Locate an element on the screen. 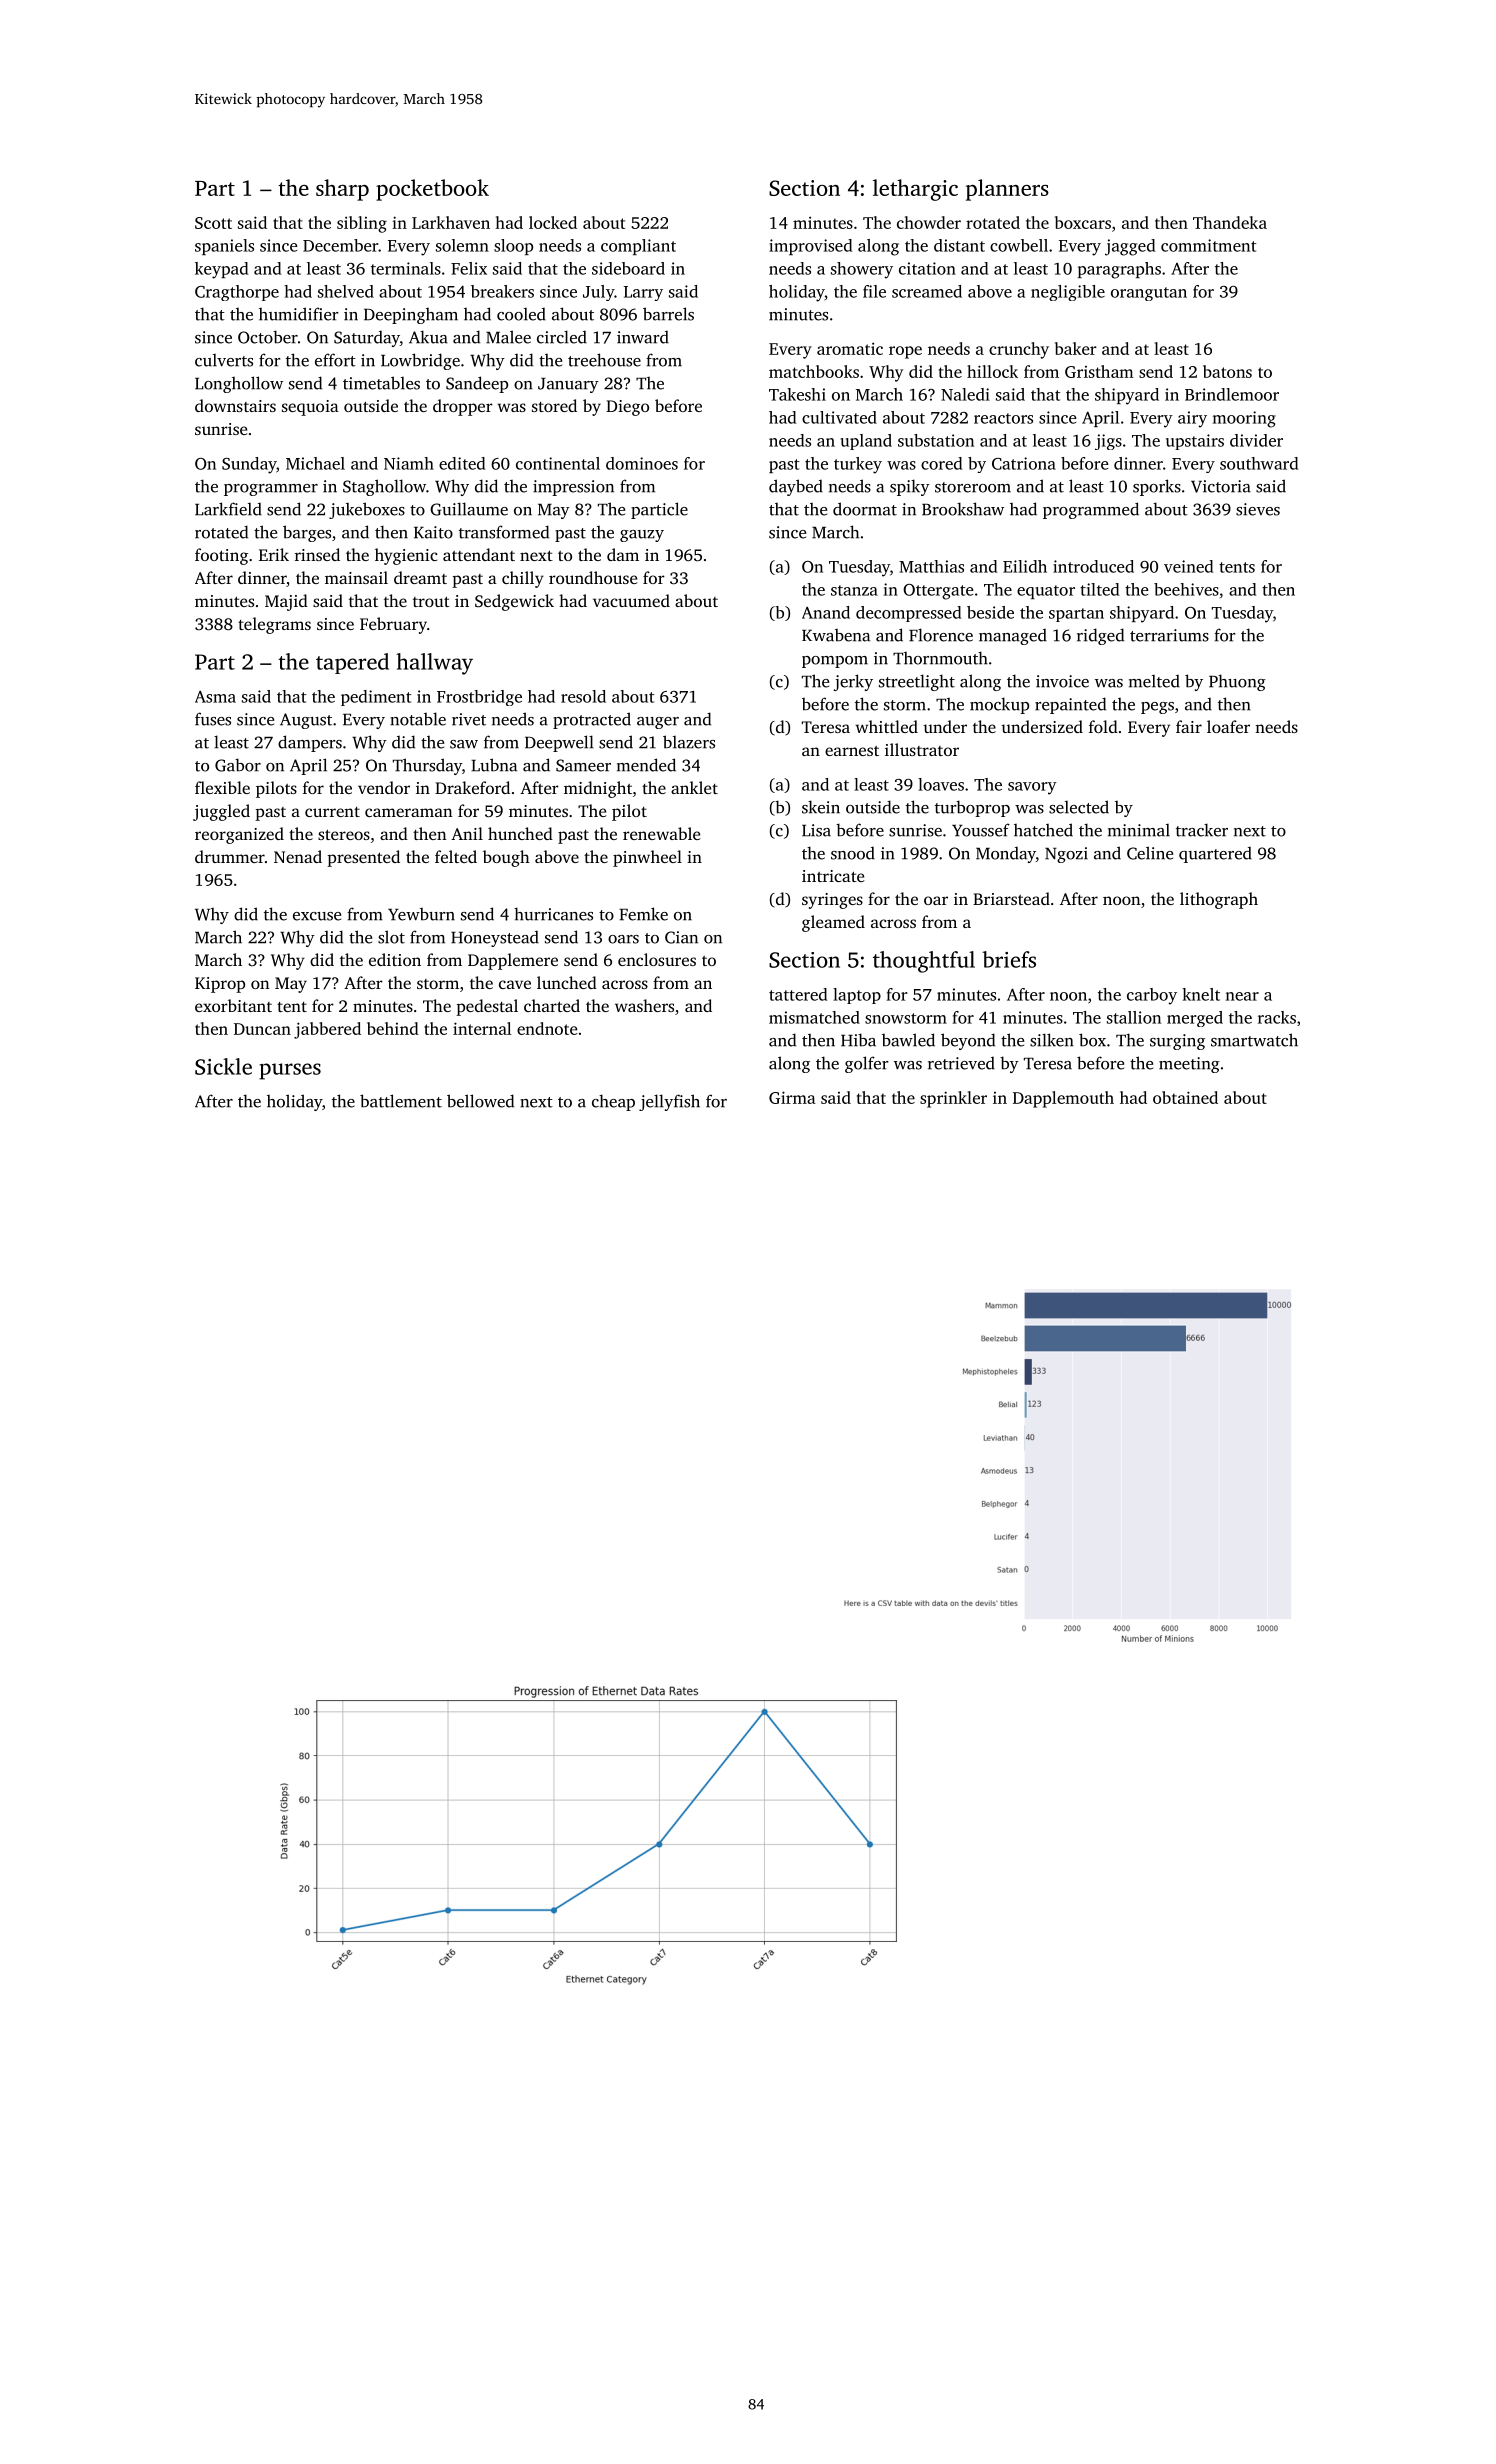 This screenshot has height=2464, width=1496. file is located at coordinates (874, 291).
